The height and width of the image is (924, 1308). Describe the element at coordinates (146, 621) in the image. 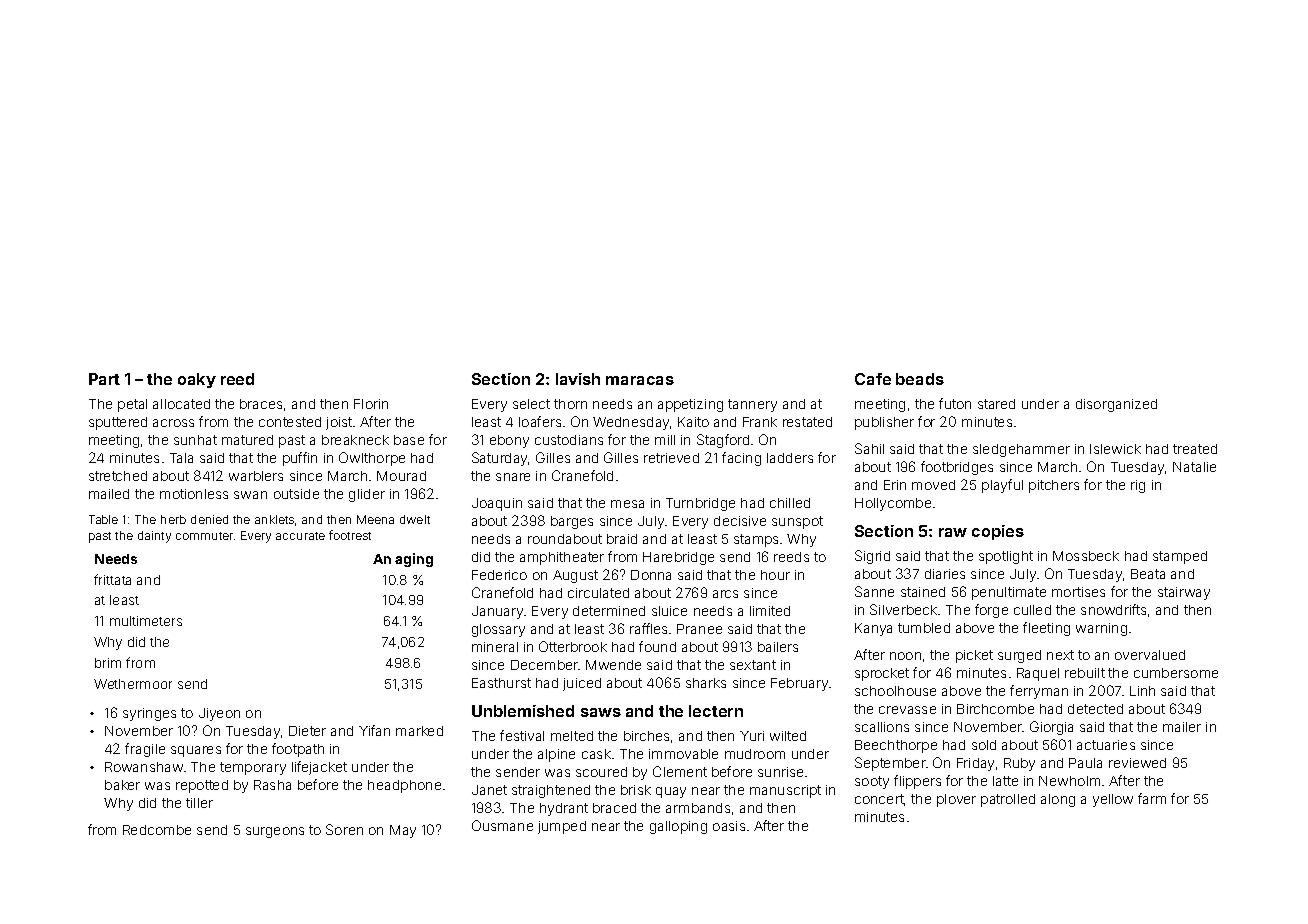

I see `multimeters` at that location.
